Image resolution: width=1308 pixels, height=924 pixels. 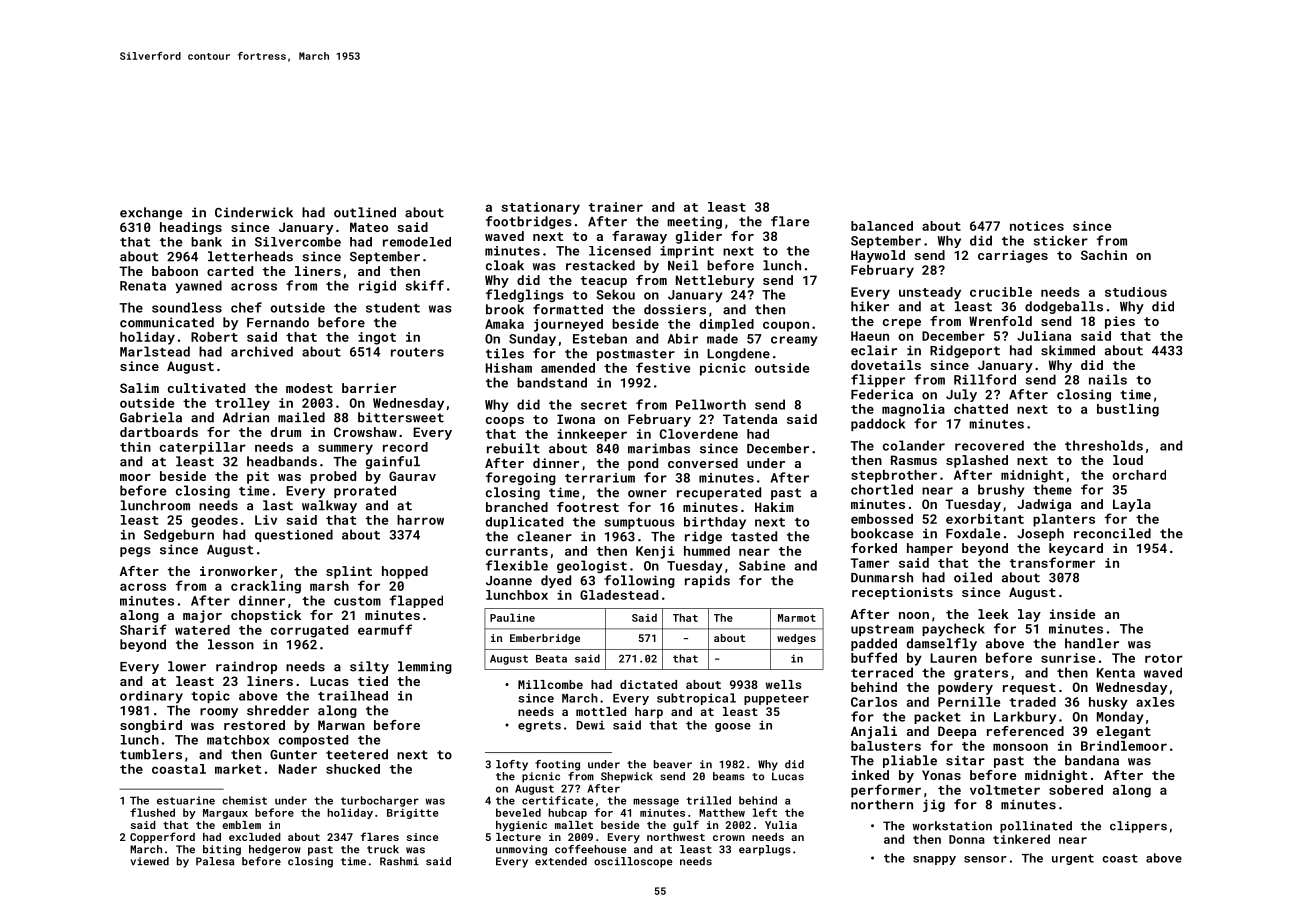 I want to click on oscilloscope, so click(x=633, y=862).
